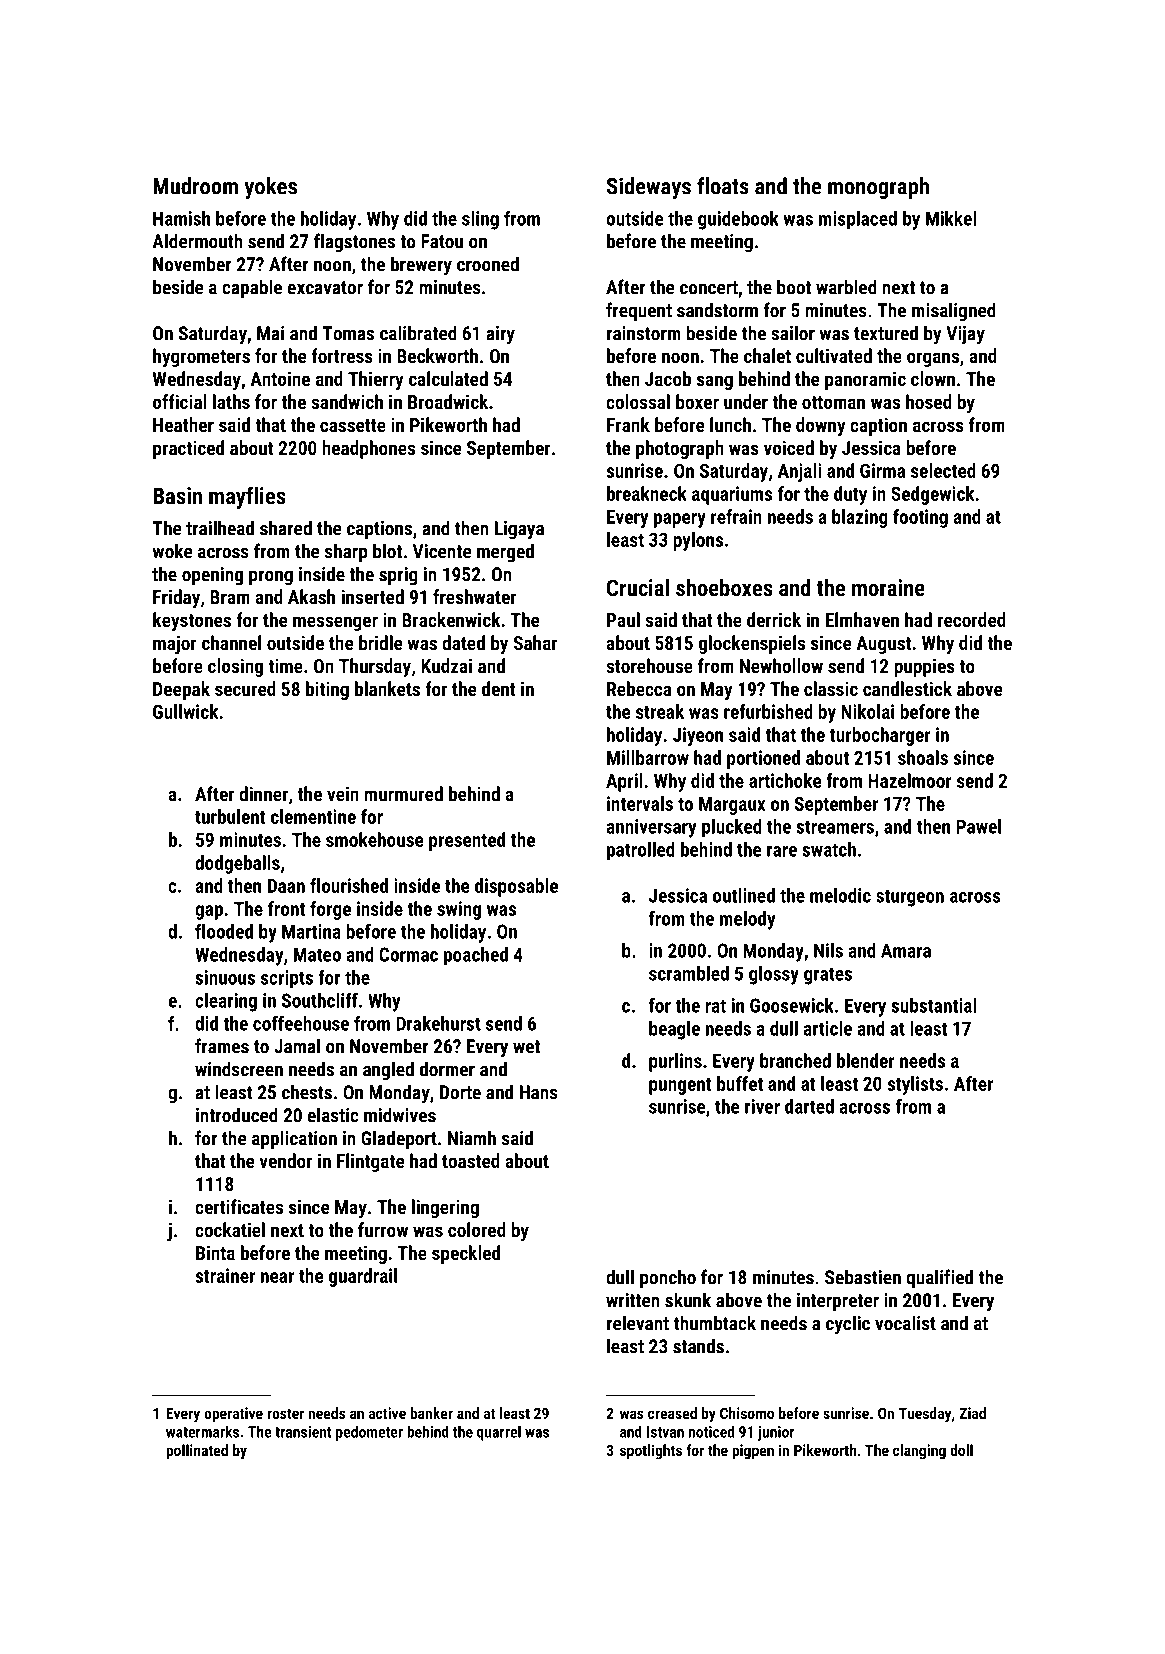 This screenshot has height=1654, width=1165. Describe the element at coordinates (910, 898) in the screenshot. I see `sturgeon` at that location.
